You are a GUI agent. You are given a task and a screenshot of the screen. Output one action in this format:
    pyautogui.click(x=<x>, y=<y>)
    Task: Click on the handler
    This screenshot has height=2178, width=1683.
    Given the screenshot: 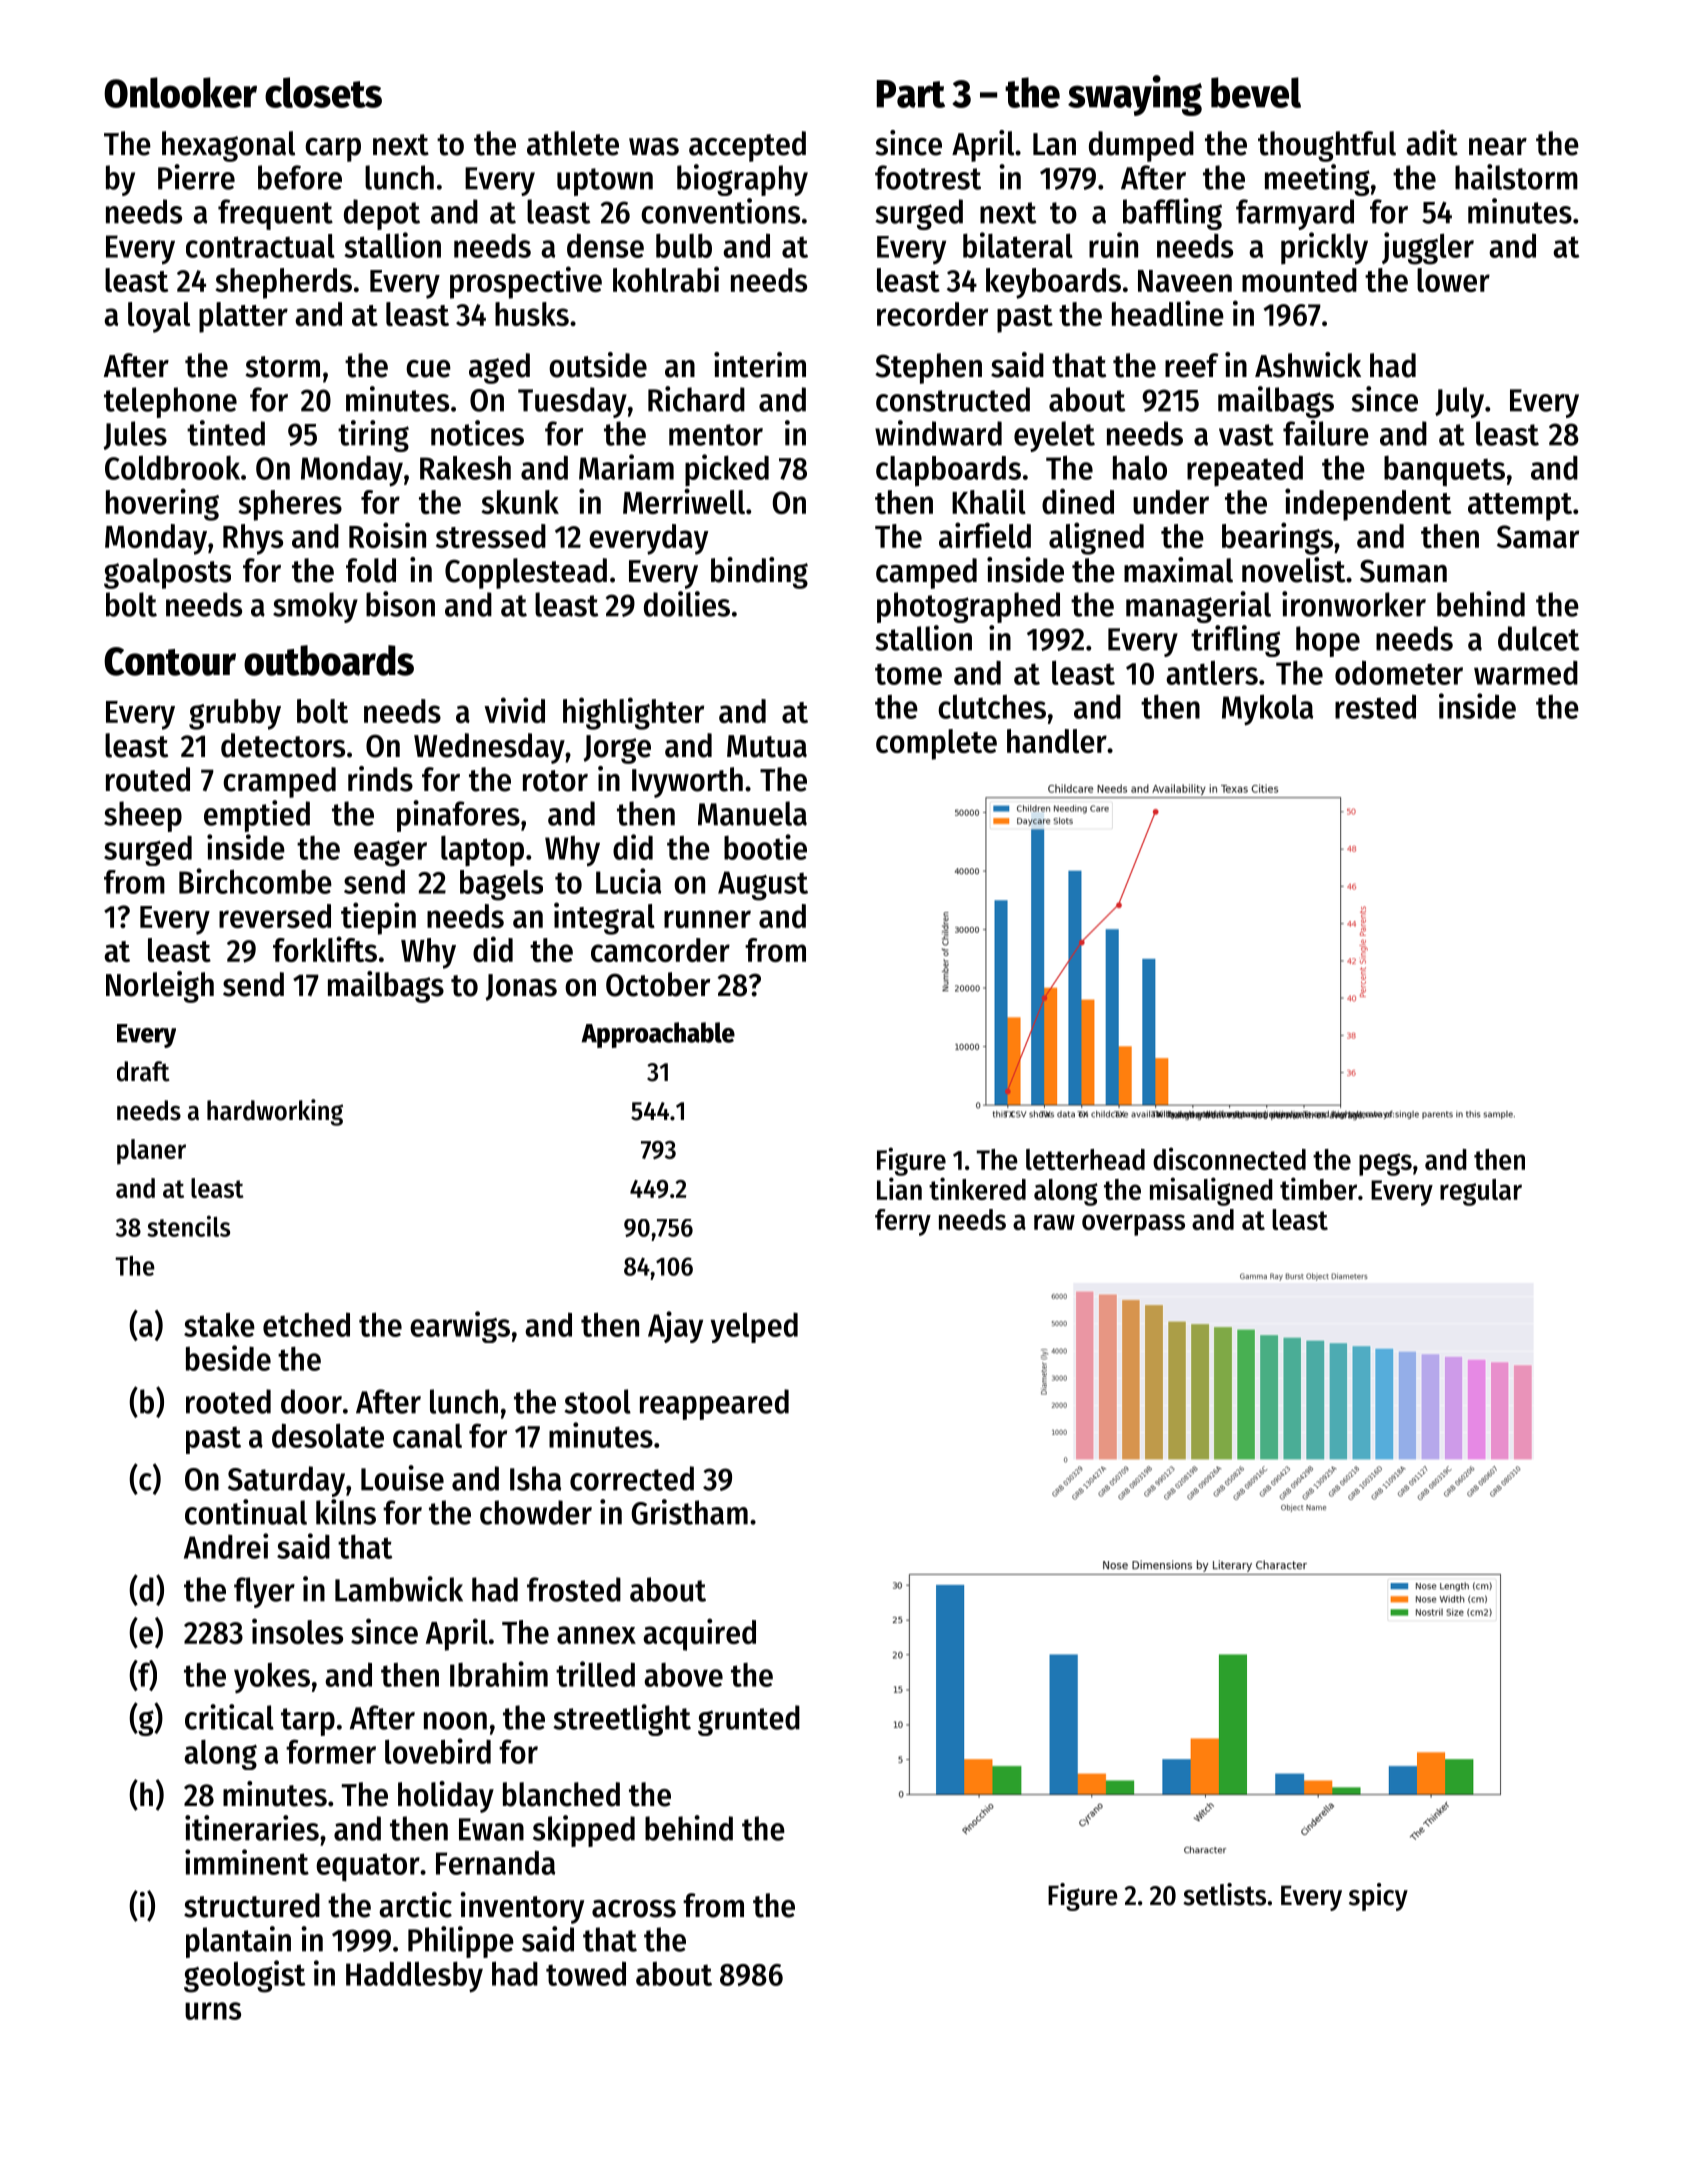 What is the action you would take?
    pyautogui.click(x=1057, y=741)
